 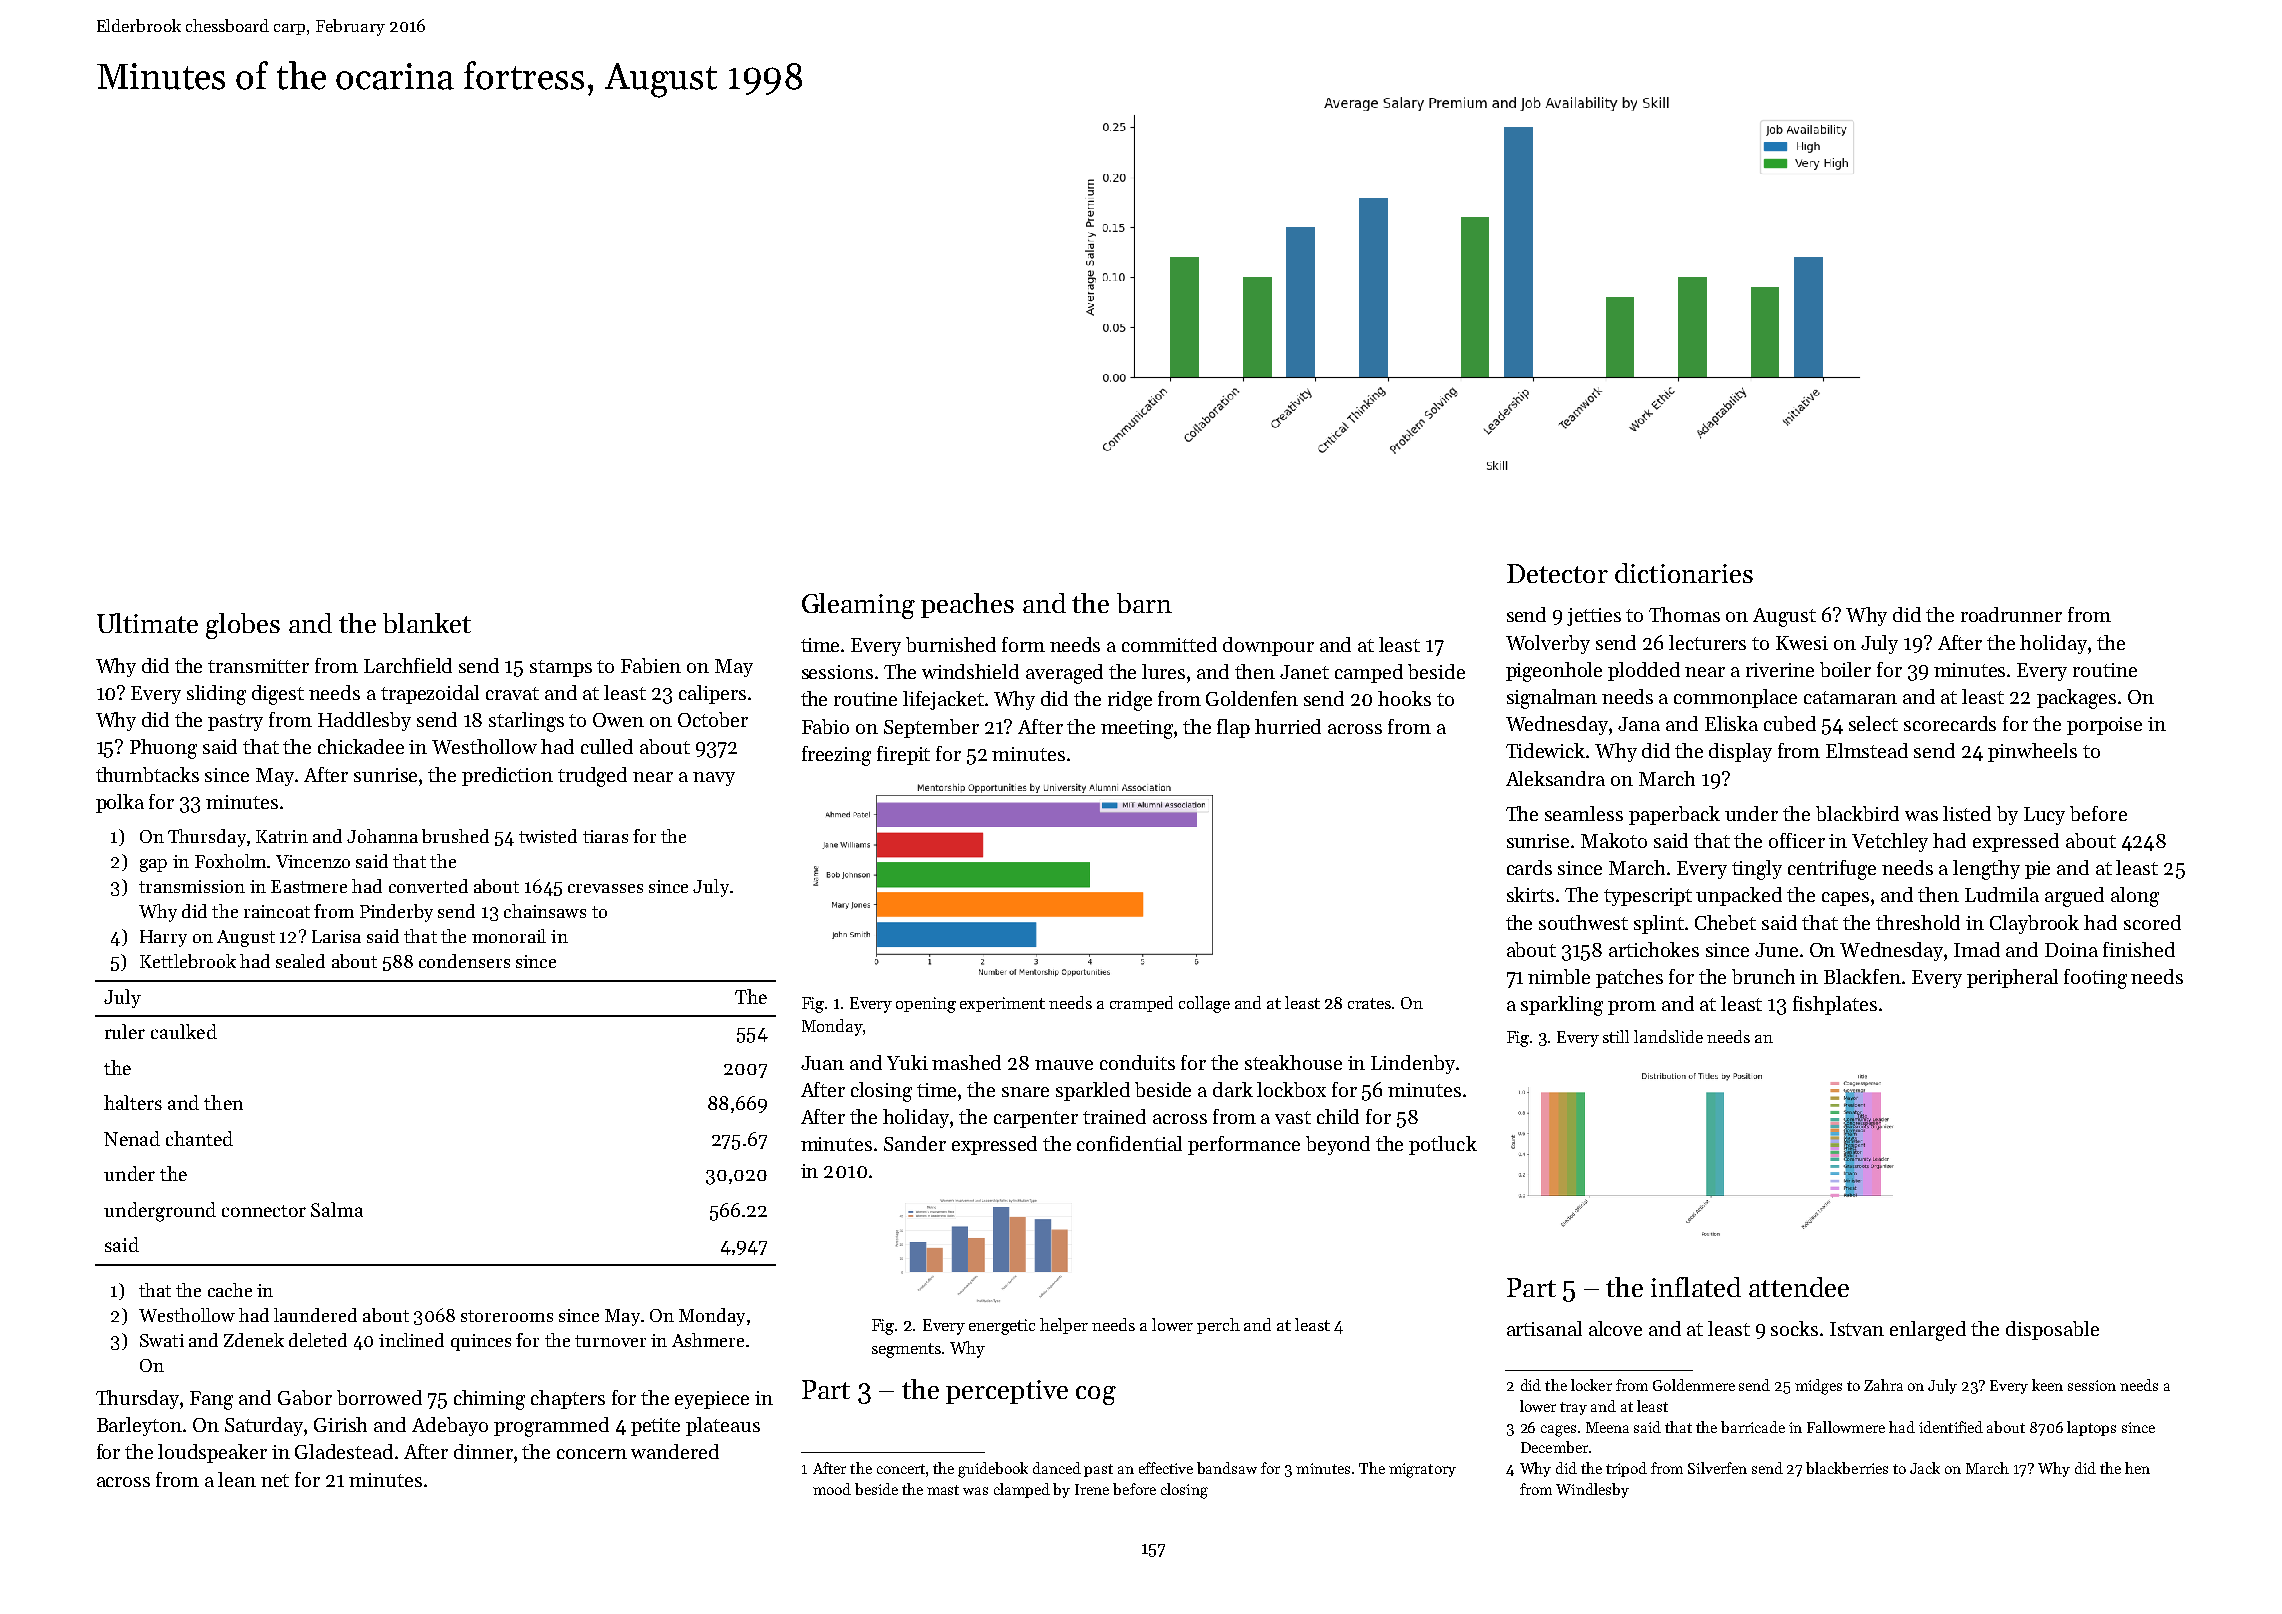 I want to click on opening, so click(x=926, y=1005).
